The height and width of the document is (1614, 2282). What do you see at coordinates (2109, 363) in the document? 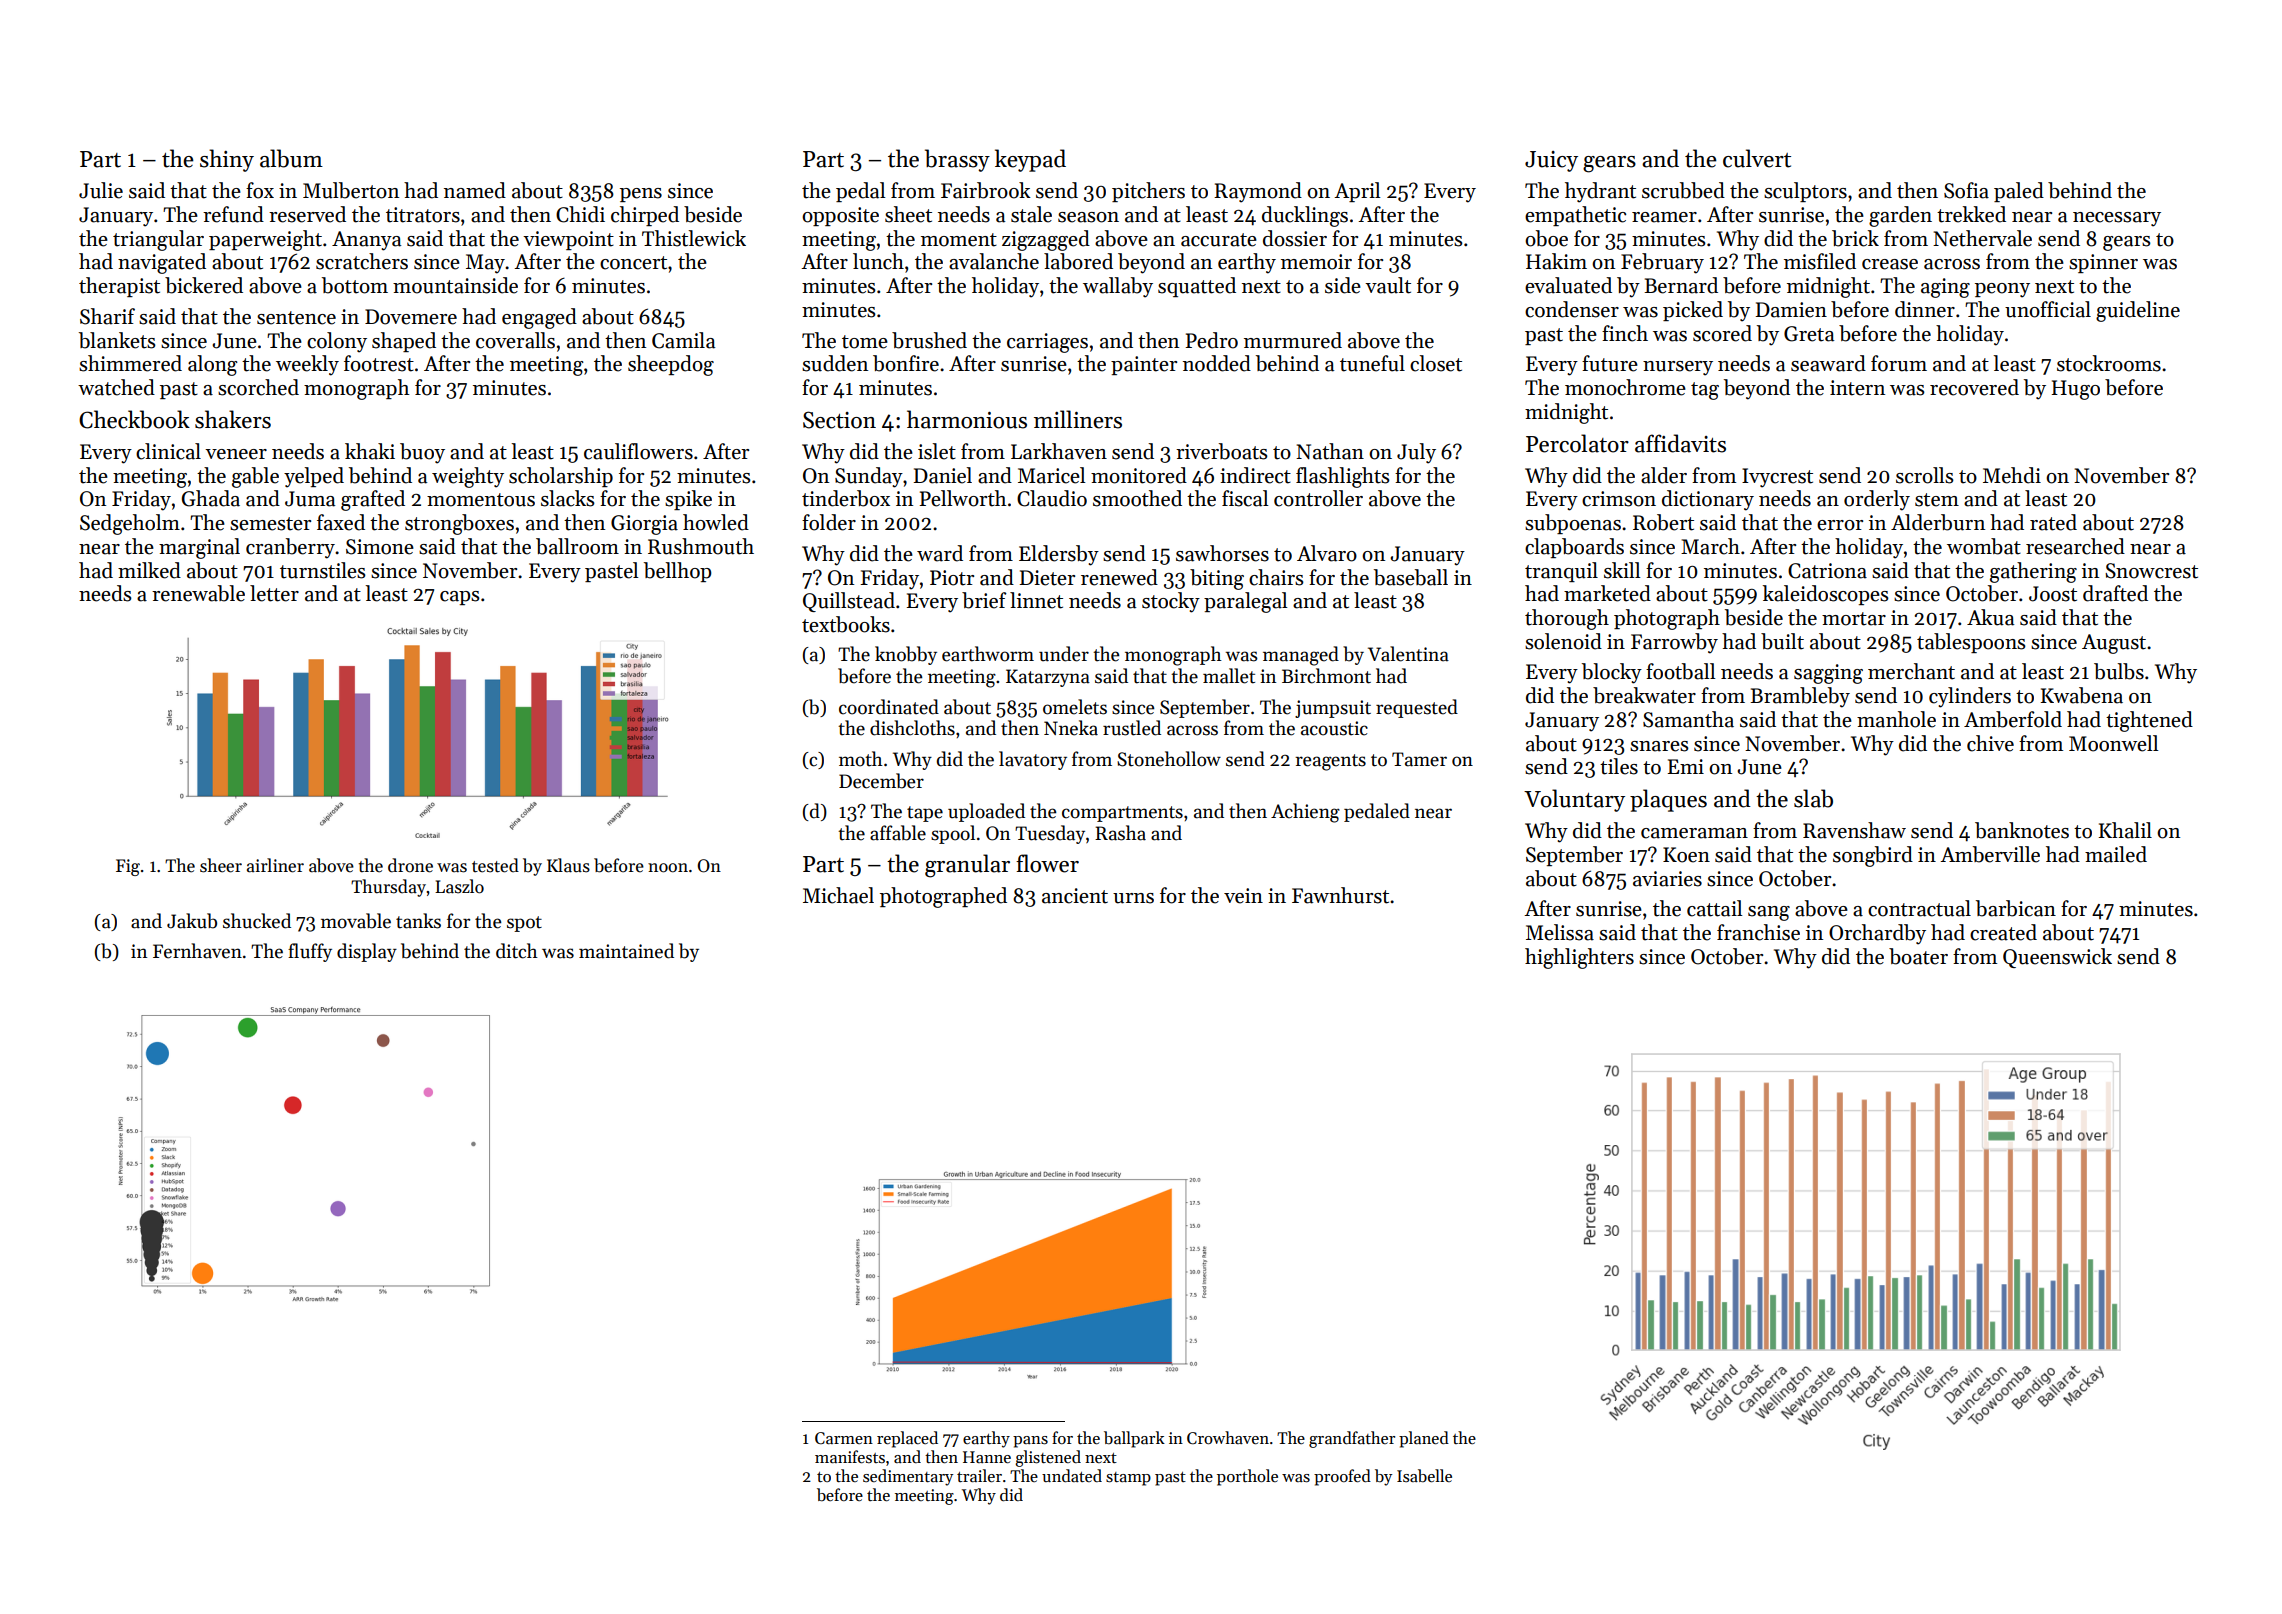
I see `stockrooms` at bounding box center [2109, 363].
